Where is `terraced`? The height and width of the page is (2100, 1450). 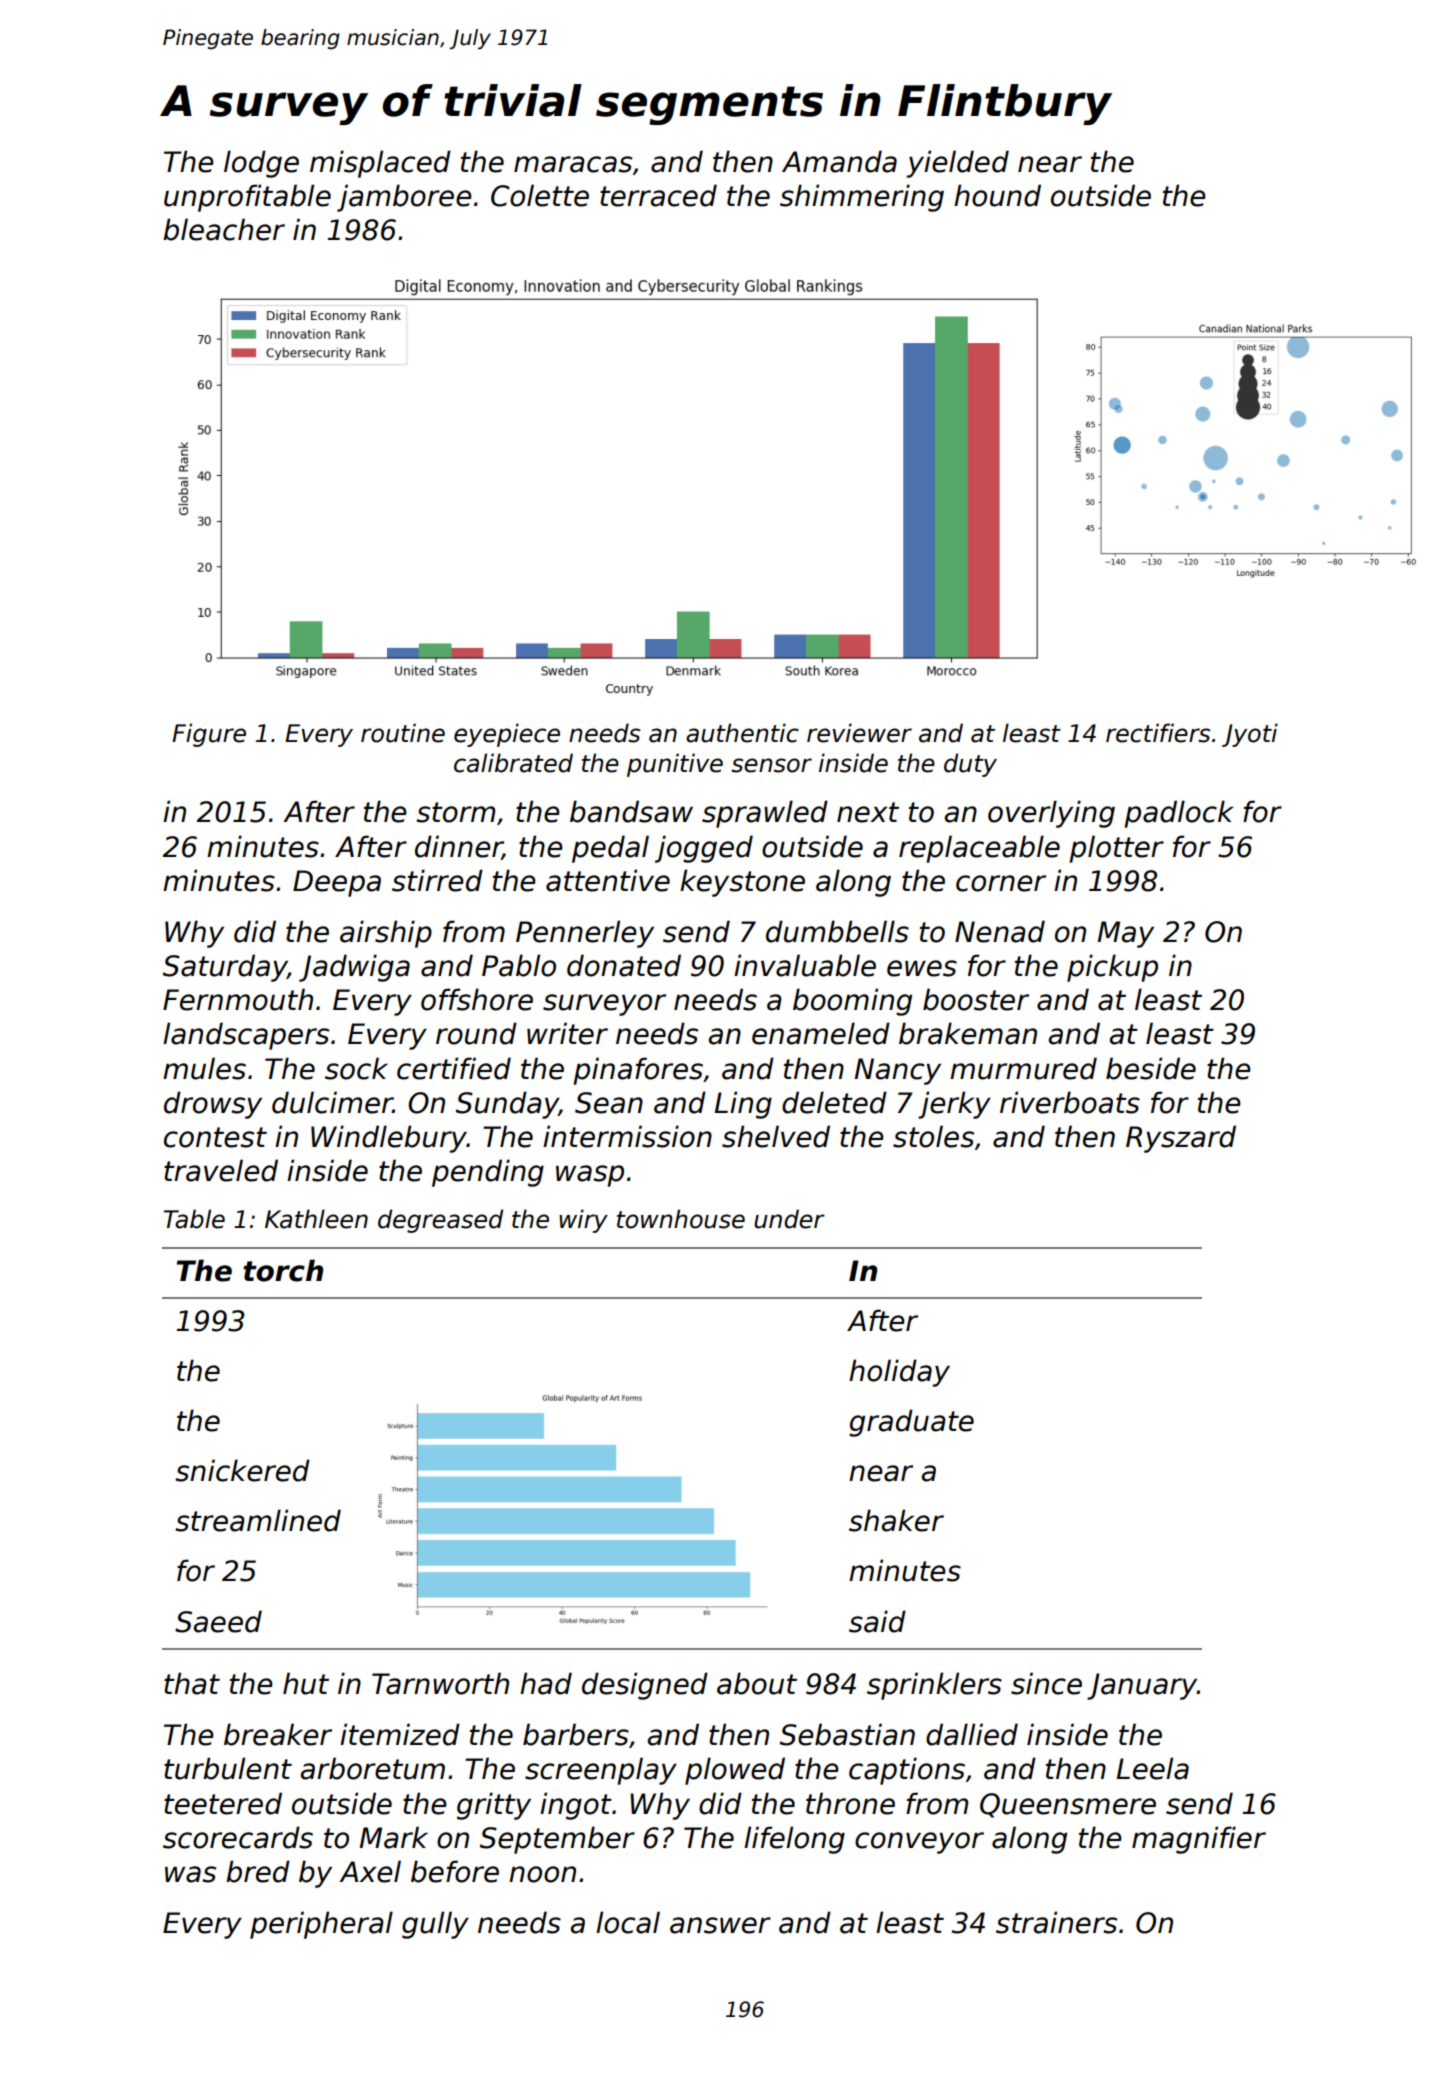
terraced is located at coordinates (658, 195).
